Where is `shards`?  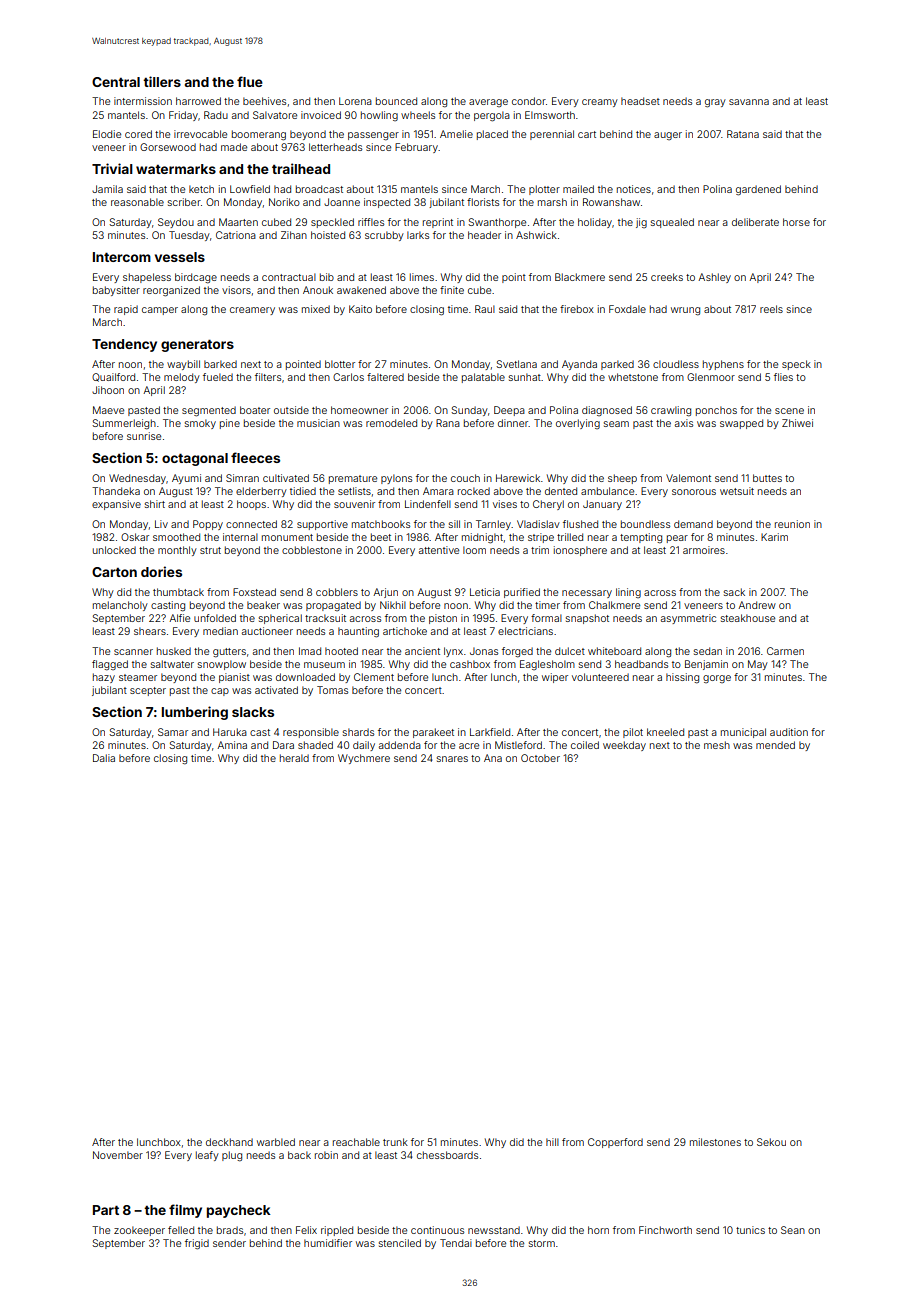 shards is located at coordinates (358, 732).
